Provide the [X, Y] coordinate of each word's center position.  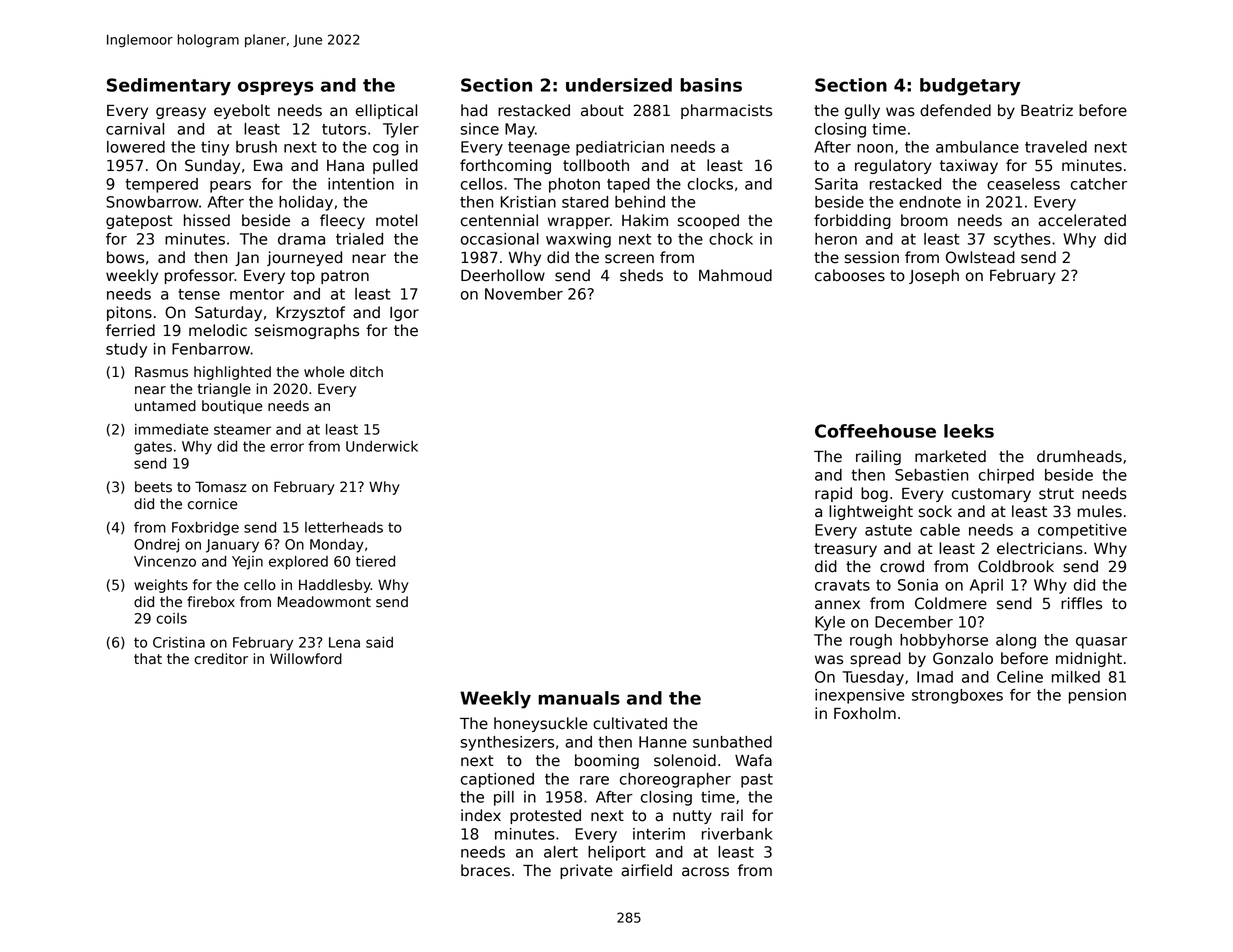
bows [125, 257]
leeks [969, 431]
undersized [619, 85]
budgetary [970, 87]
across [705, 872]
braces [485, 870]
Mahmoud [735, 275]
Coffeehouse [875, 431]
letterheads [344, 527]
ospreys [276, 88]
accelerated [1082, 220]
